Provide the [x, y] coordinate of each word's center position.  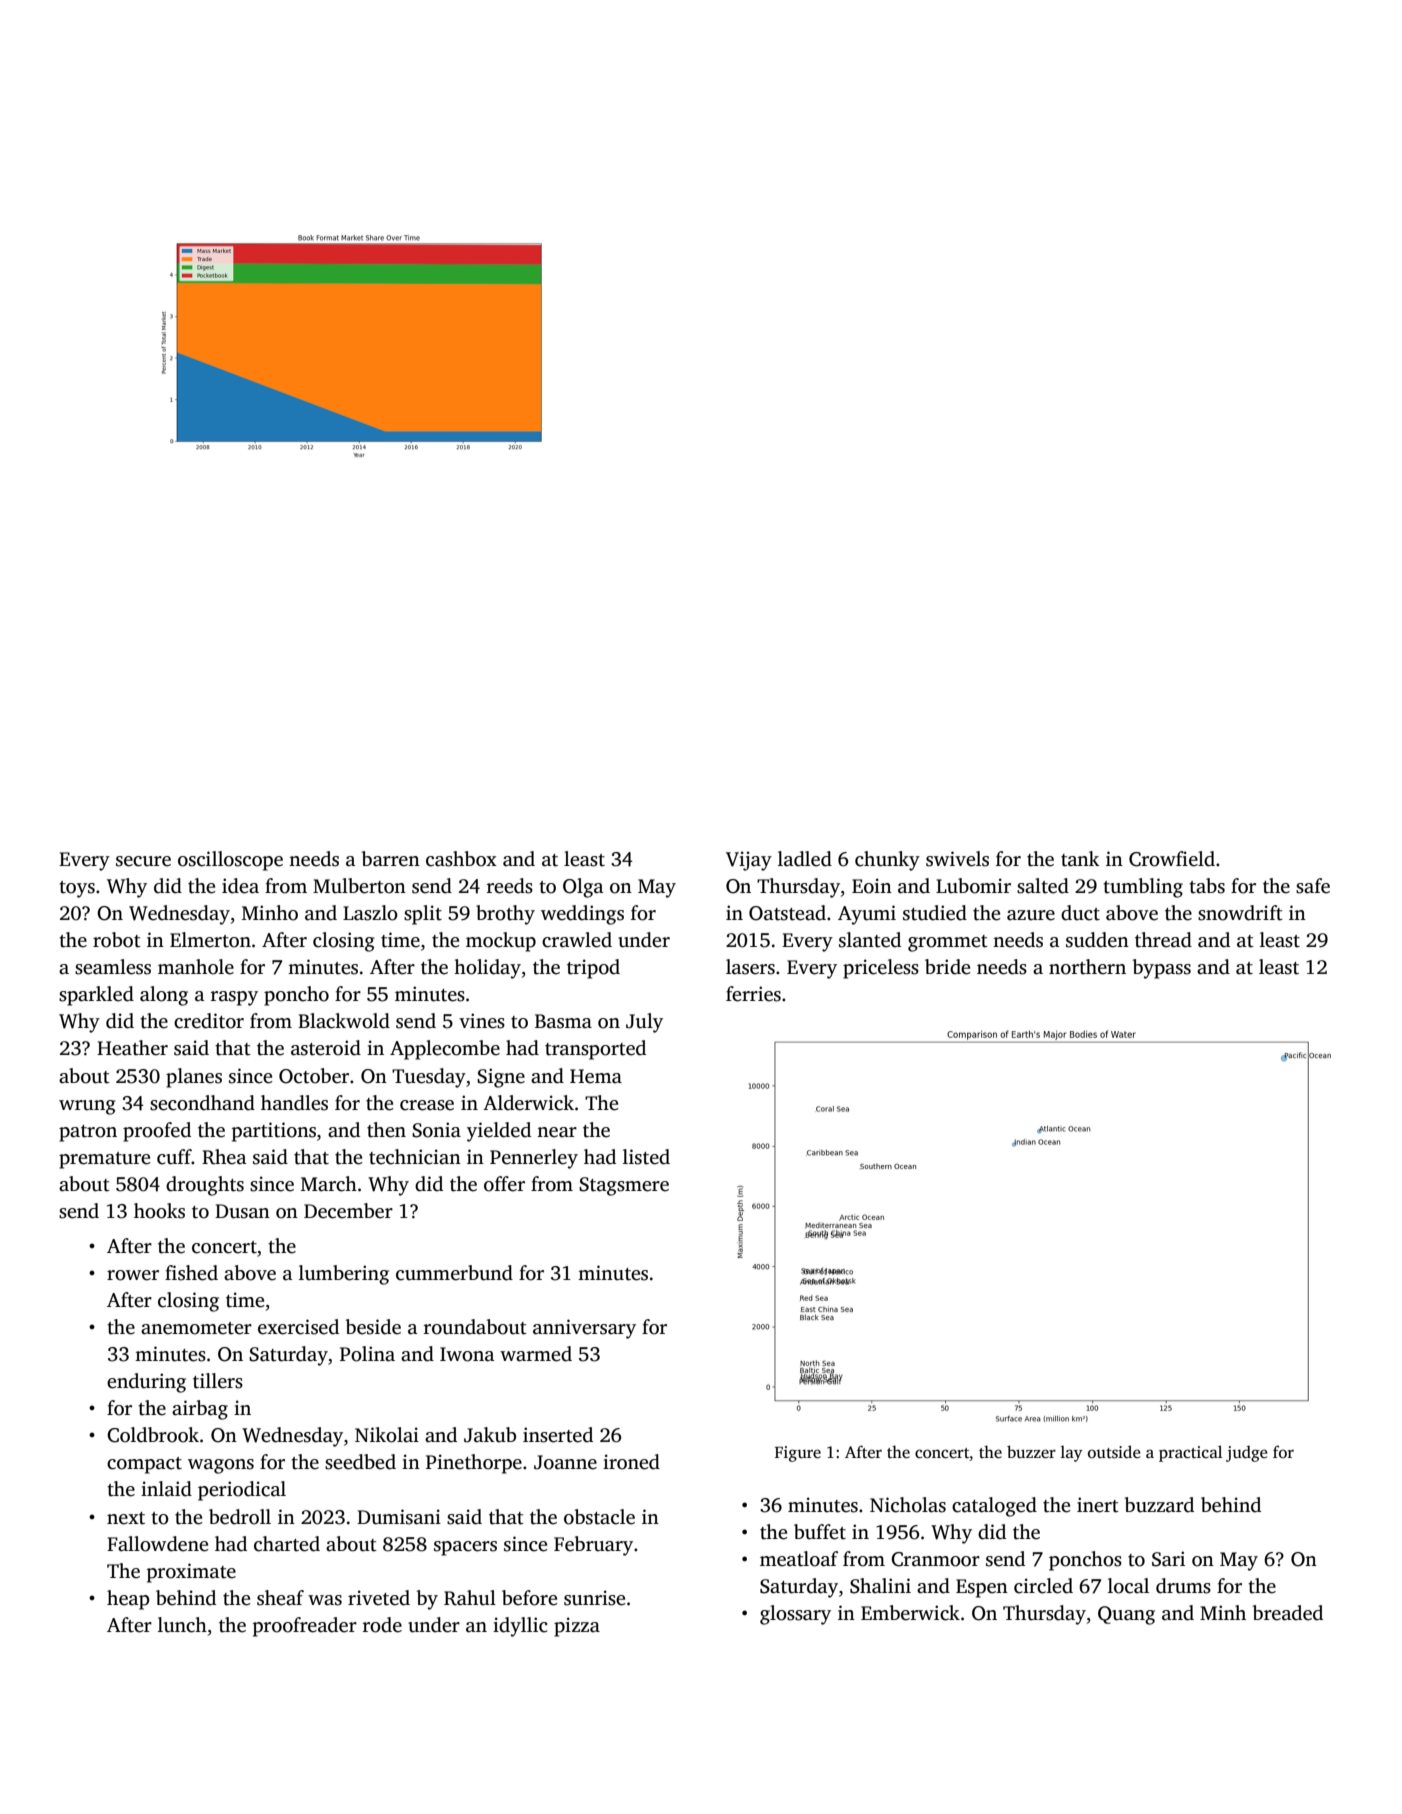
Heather [132, 1048]
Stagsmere [624, 1186]
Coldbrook [153, 1435]
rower [133, 1275]
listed [646, 1157]
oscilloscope [230, 861]
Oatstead [787, 913]
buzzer [1031, 1452]
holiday [487, 969]
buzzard [1159, 1505]
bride [947, 967]
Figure [798, 1454]
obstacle [599, 1517]
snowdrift [1240, 913]
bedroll [240, 1517]
